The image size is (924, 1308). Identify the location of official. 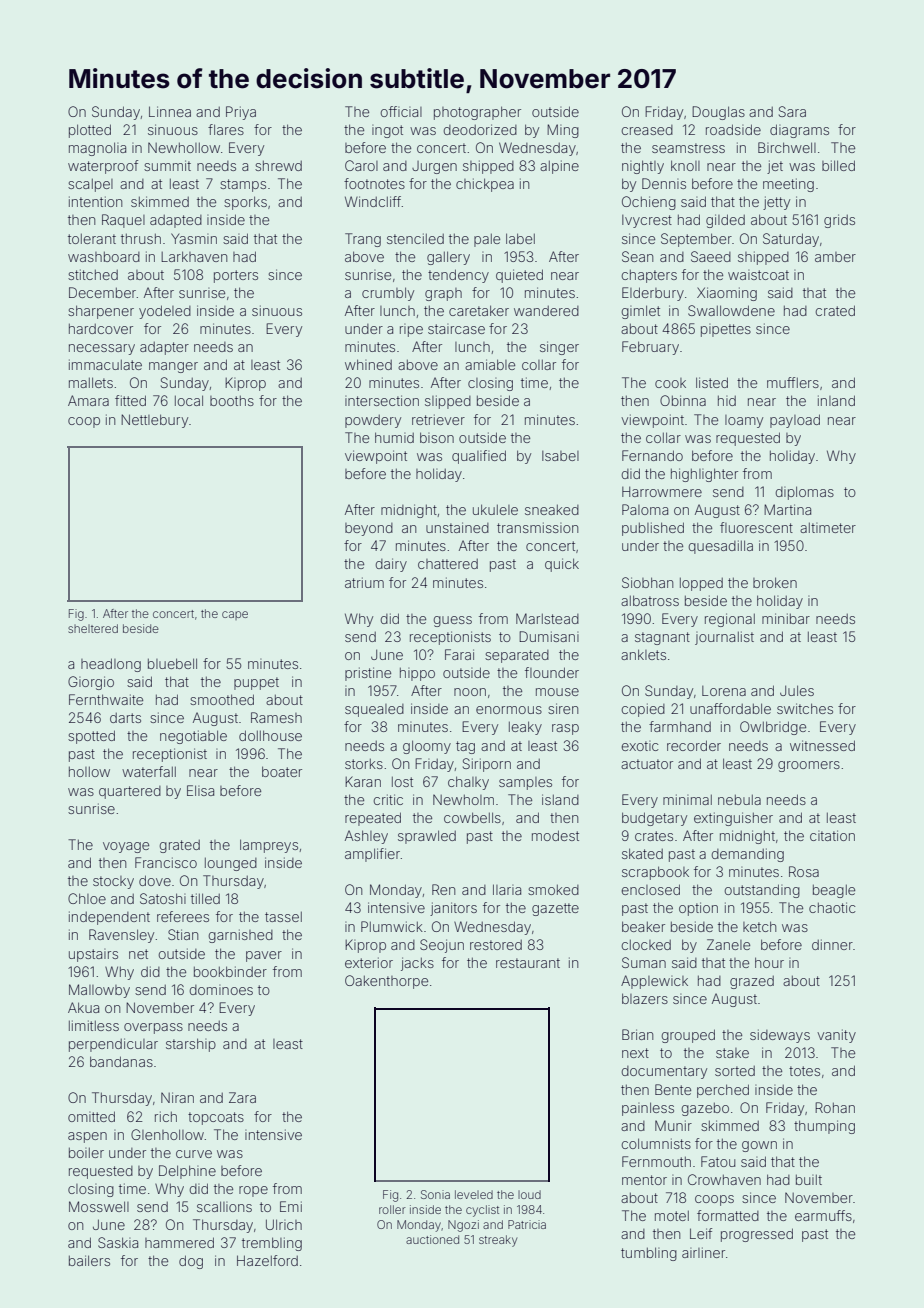
(401, 111).
